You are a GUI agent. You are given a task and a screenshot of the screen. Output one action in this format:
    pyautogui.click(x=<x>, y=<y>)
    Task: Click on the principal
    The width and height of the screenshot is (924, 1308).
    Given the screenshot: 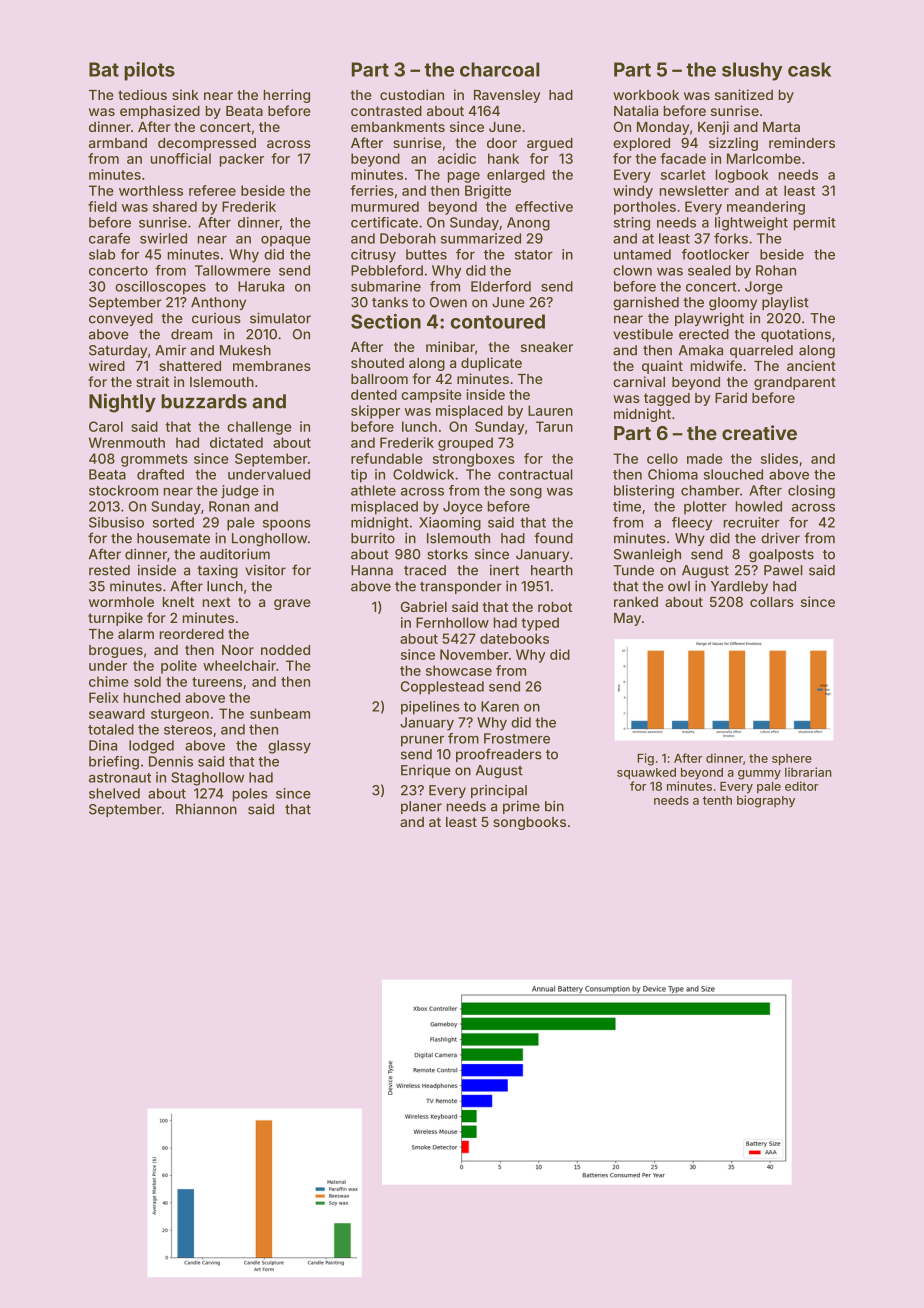 What is the action you would take?
    pyautogui.click(x=499, y=791)
